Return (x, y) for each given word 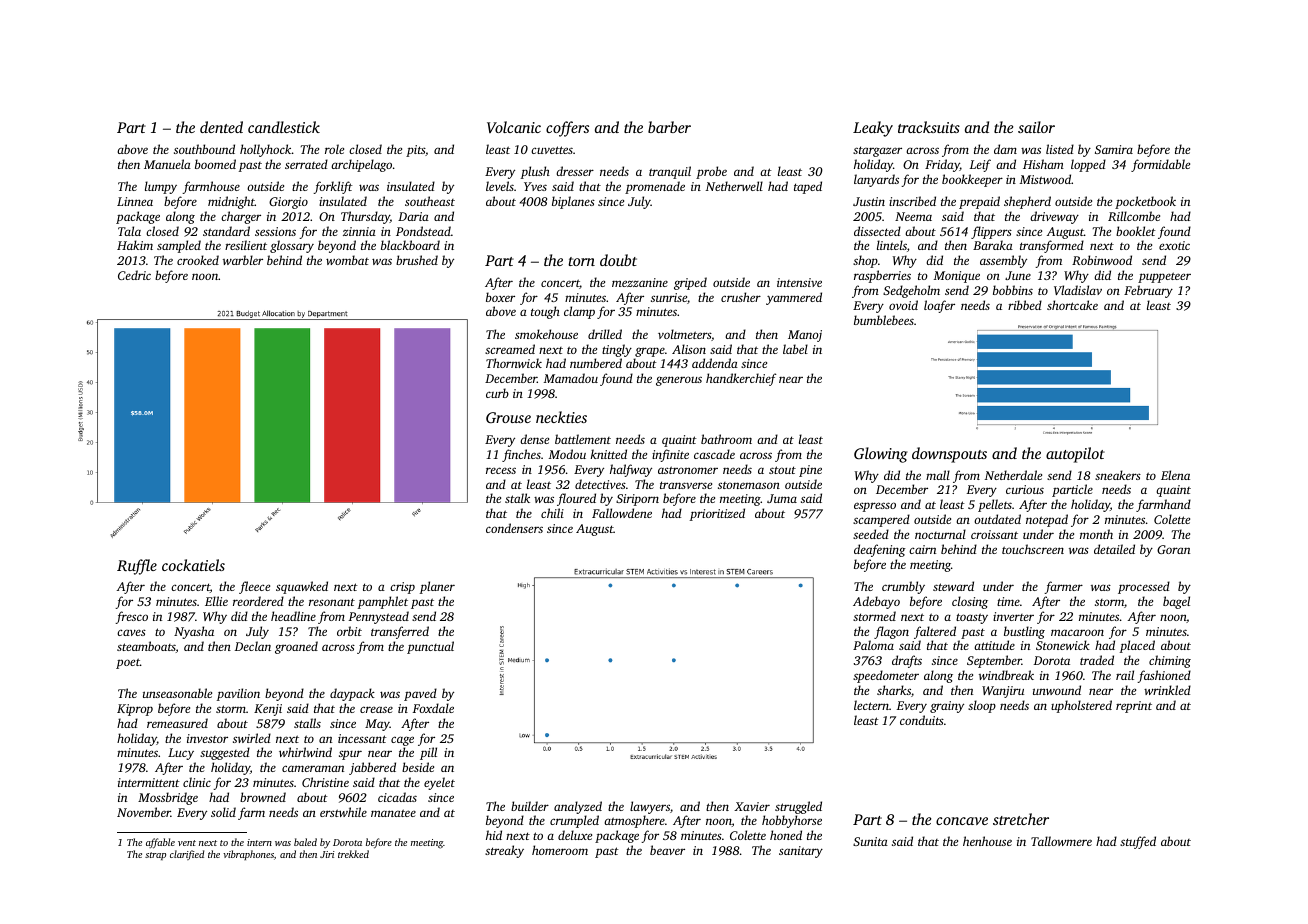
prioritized (717, 514)
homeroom (560, 850)
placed (1137, 646)
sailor (1036, 127)
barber (669, 127)
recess (501, 470)
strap (155, 856)
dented (221, 127)
